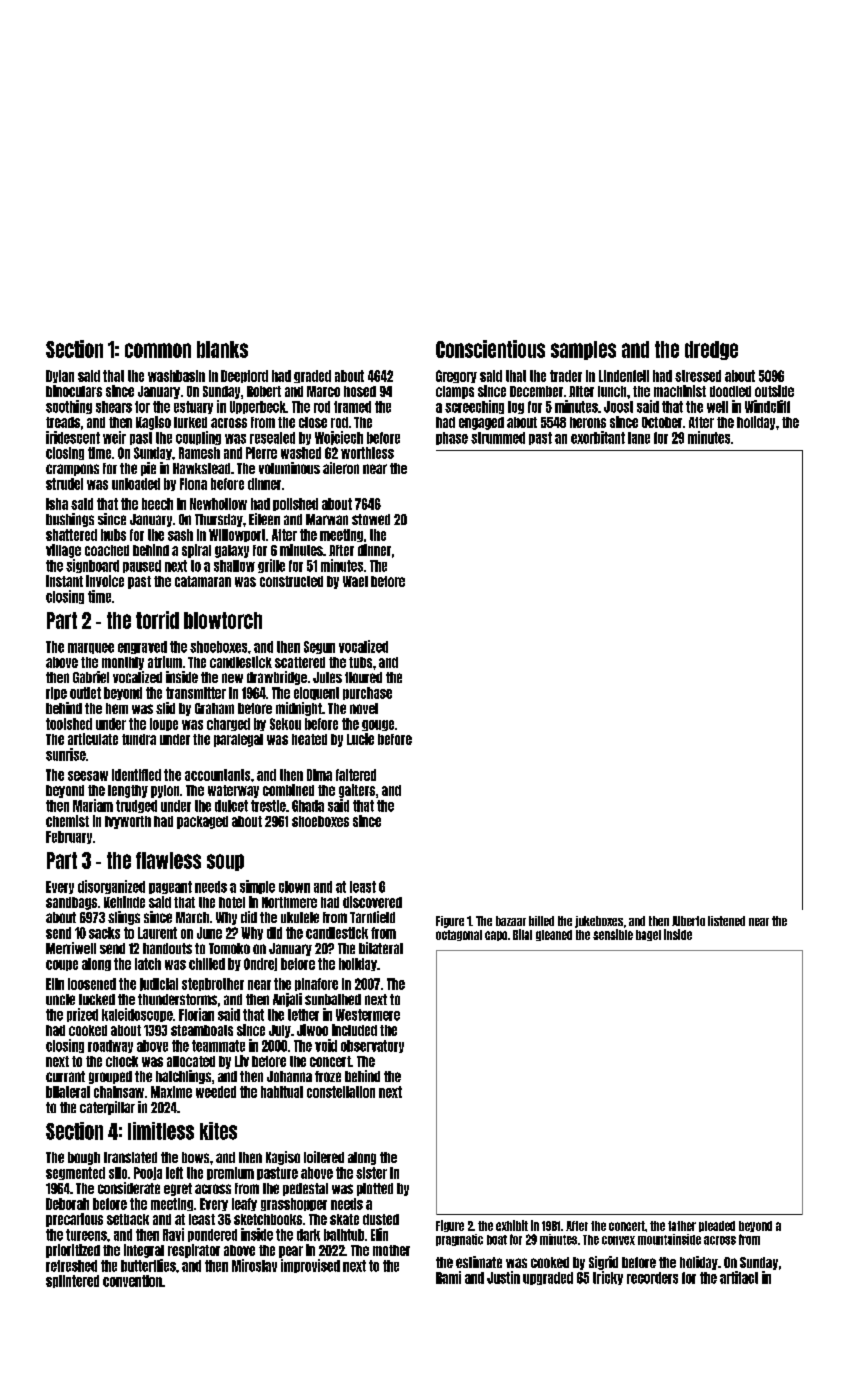 The height and width of the screenshot is (1400, 849). I want to click on convention, so click(132, 1281).
